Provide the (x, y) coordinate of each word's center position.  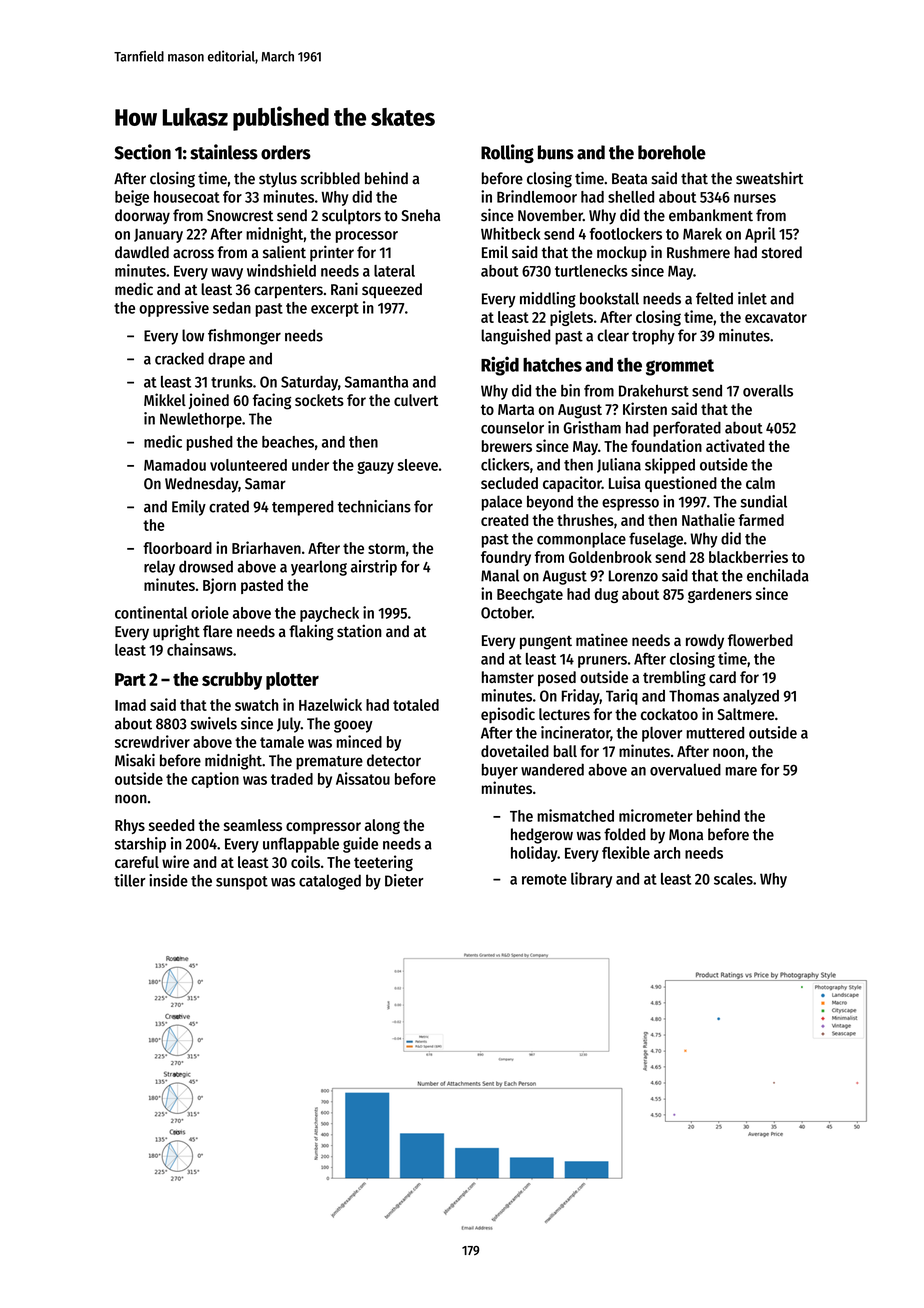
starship (140, 845)
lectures (564, 714)
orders (286, 152)
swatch (256, 705)
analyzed (751, 697)
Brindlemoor (537, 196)
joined (209, 401)
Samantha (376, 382)
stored (782, 252)
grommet (680, 367)
